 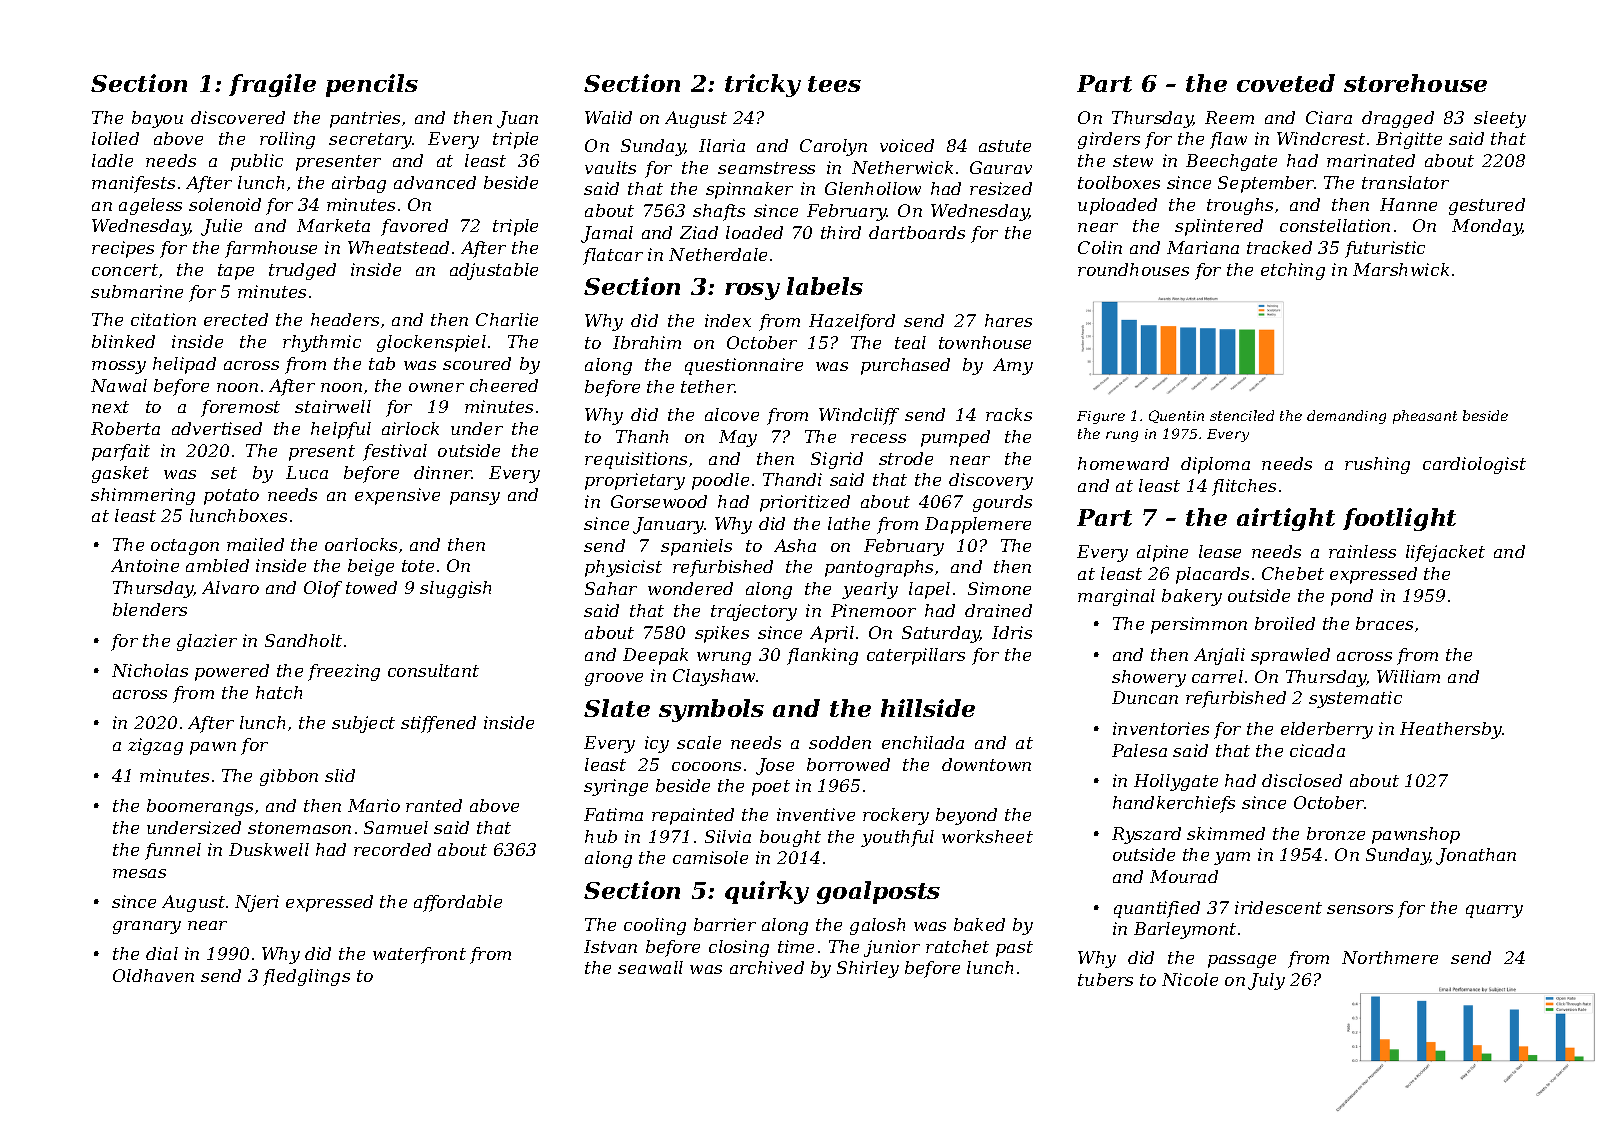 What do you see at coordinates (272, 85) in the document?
I see `fragile` at bounding box center [272, 85].
